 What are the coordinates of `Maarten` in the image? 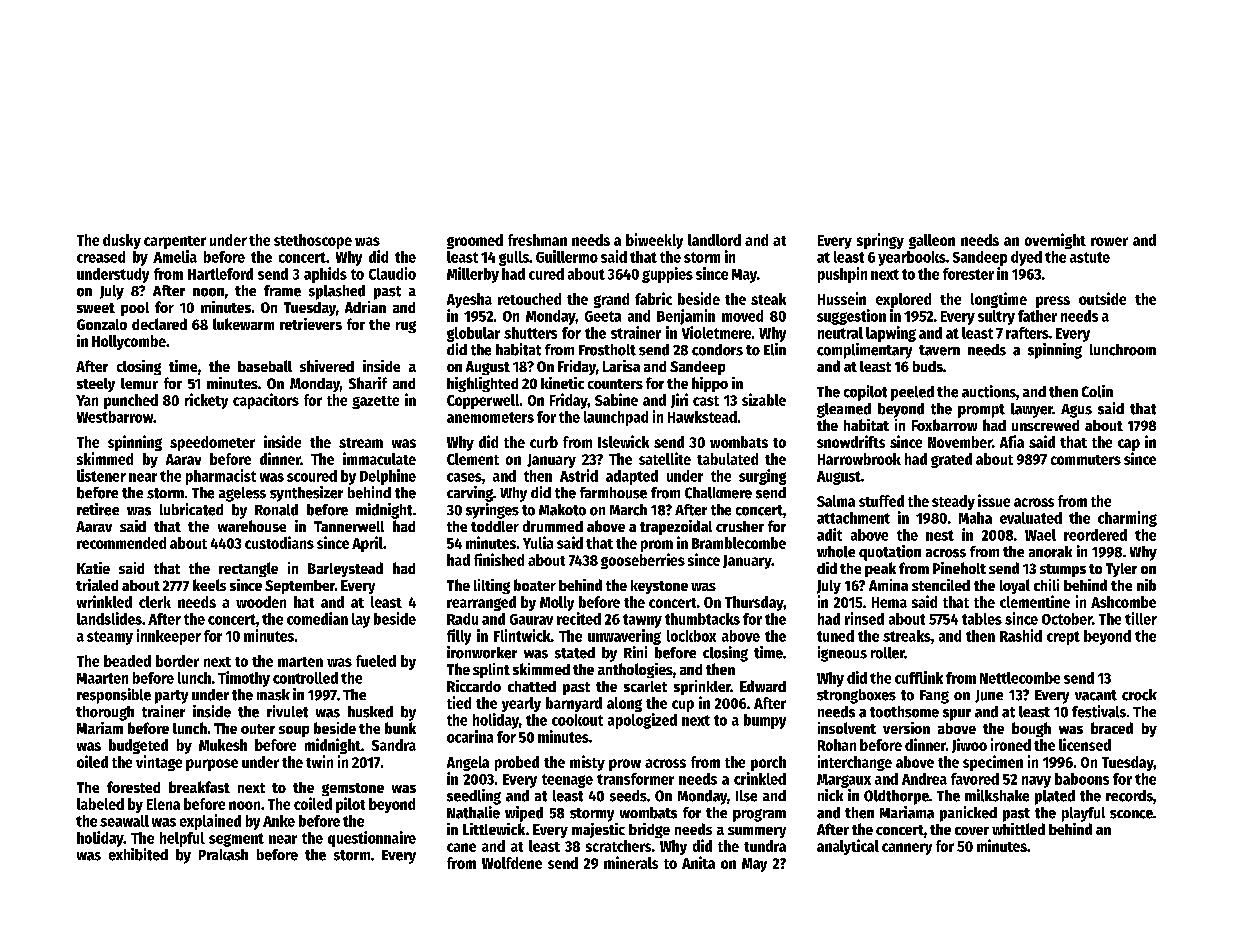 It's located at (102, 678).
